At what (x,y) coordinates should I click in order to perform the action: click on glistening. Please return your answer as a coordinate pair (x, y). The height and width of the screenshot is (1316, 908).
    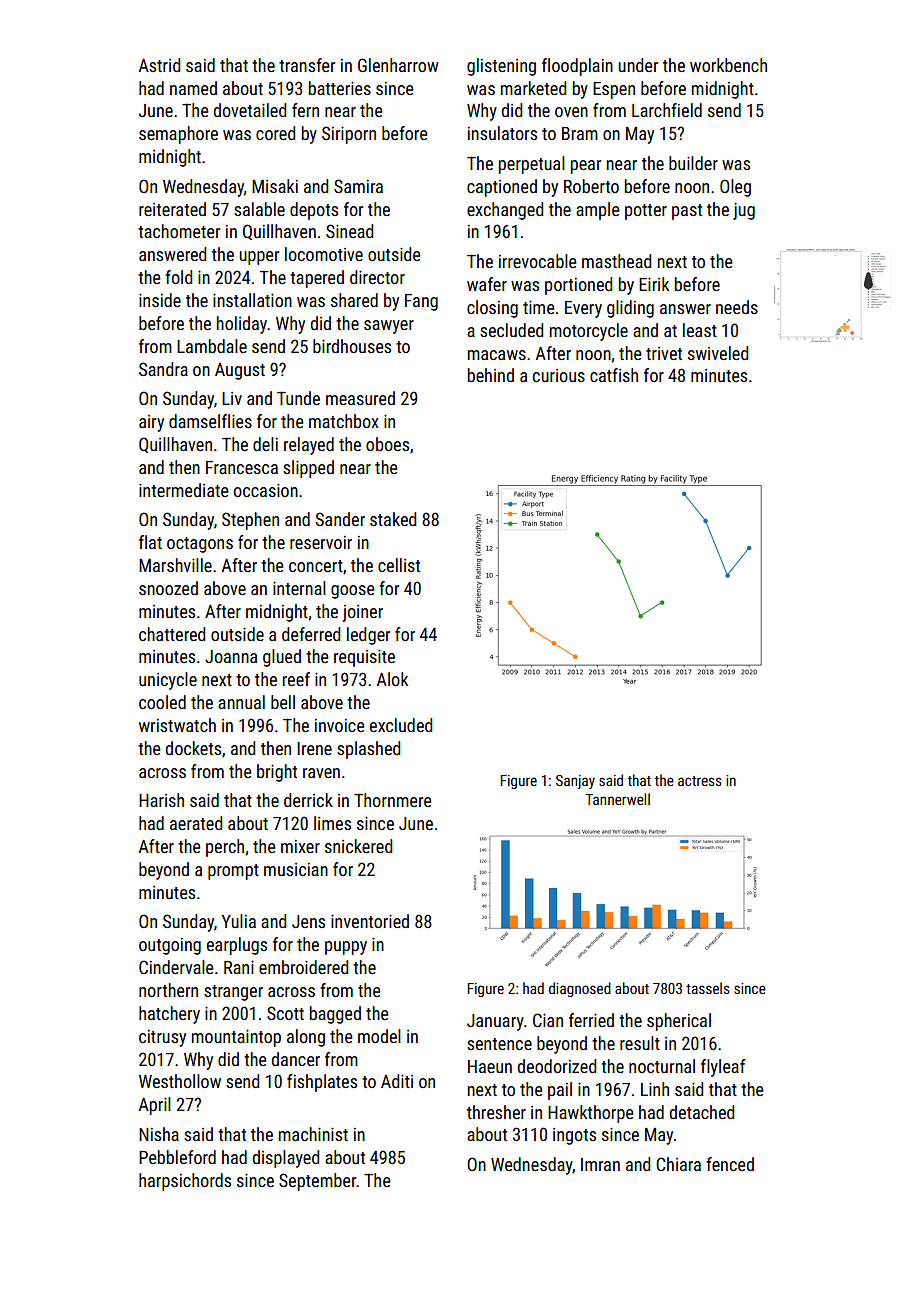
    Looking at the image, I should click on (501, 67).
